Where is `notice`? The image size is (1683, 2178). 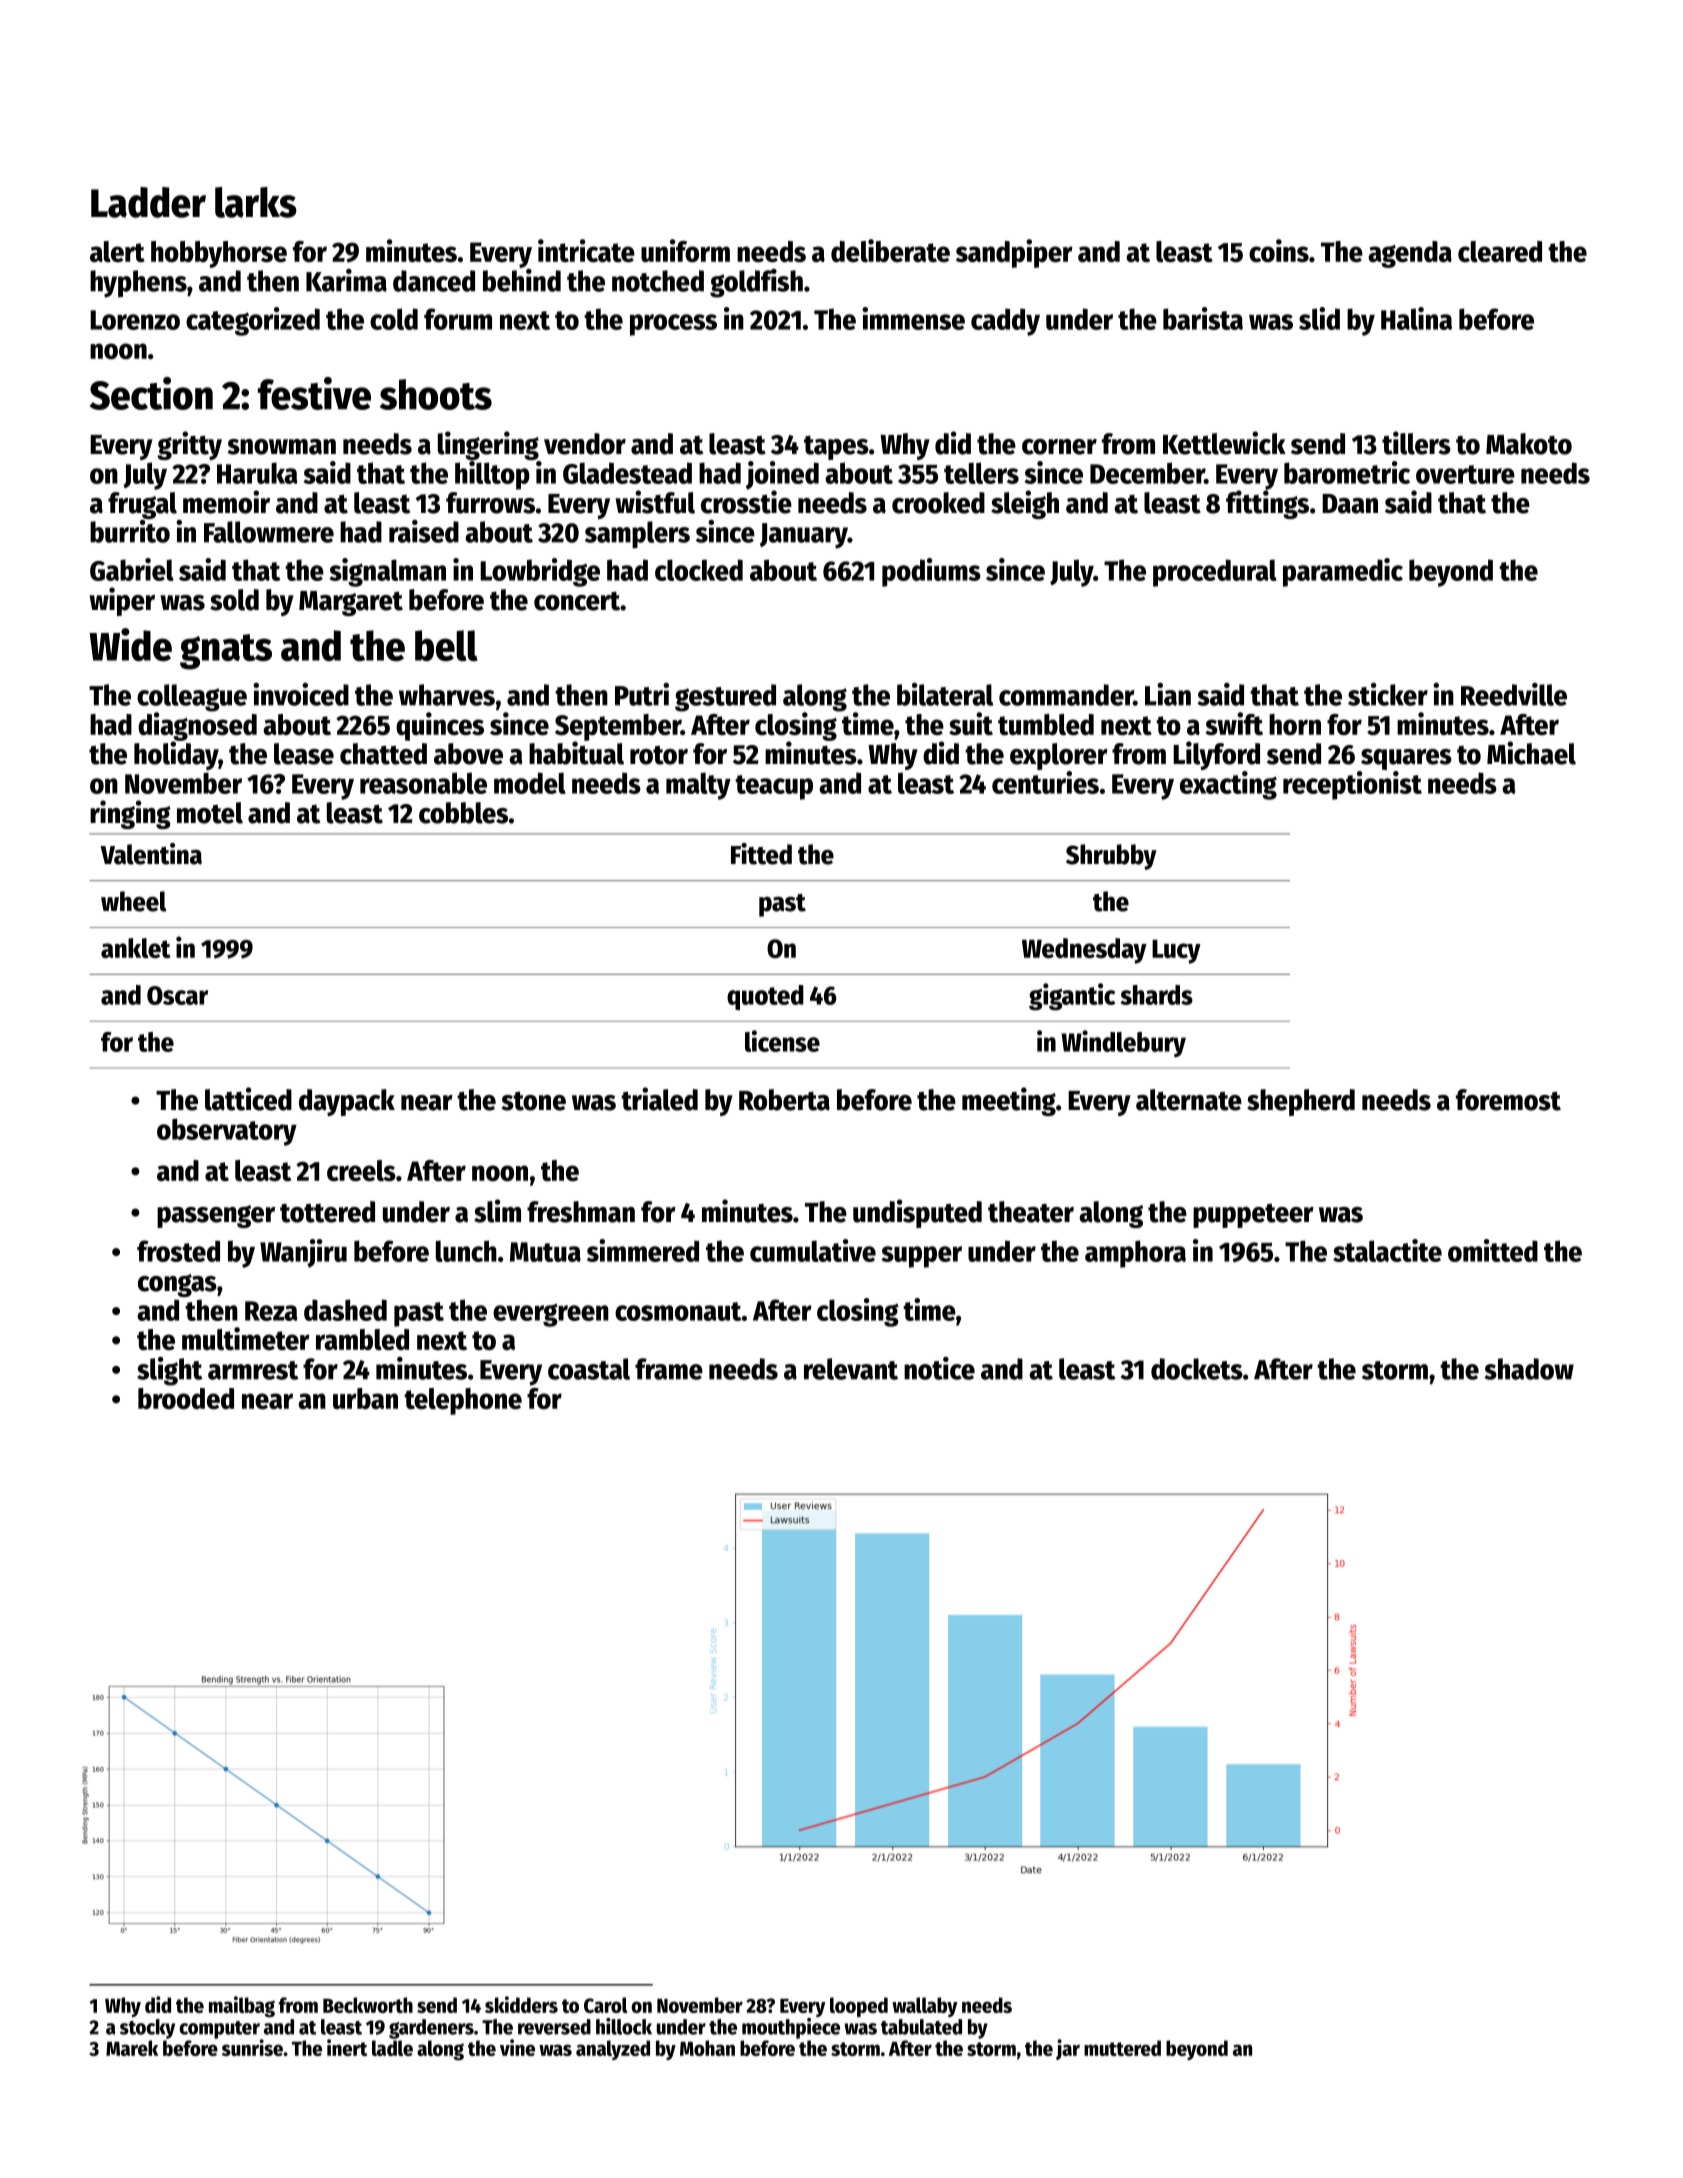 notice is located at coordinates (939, 1368).
